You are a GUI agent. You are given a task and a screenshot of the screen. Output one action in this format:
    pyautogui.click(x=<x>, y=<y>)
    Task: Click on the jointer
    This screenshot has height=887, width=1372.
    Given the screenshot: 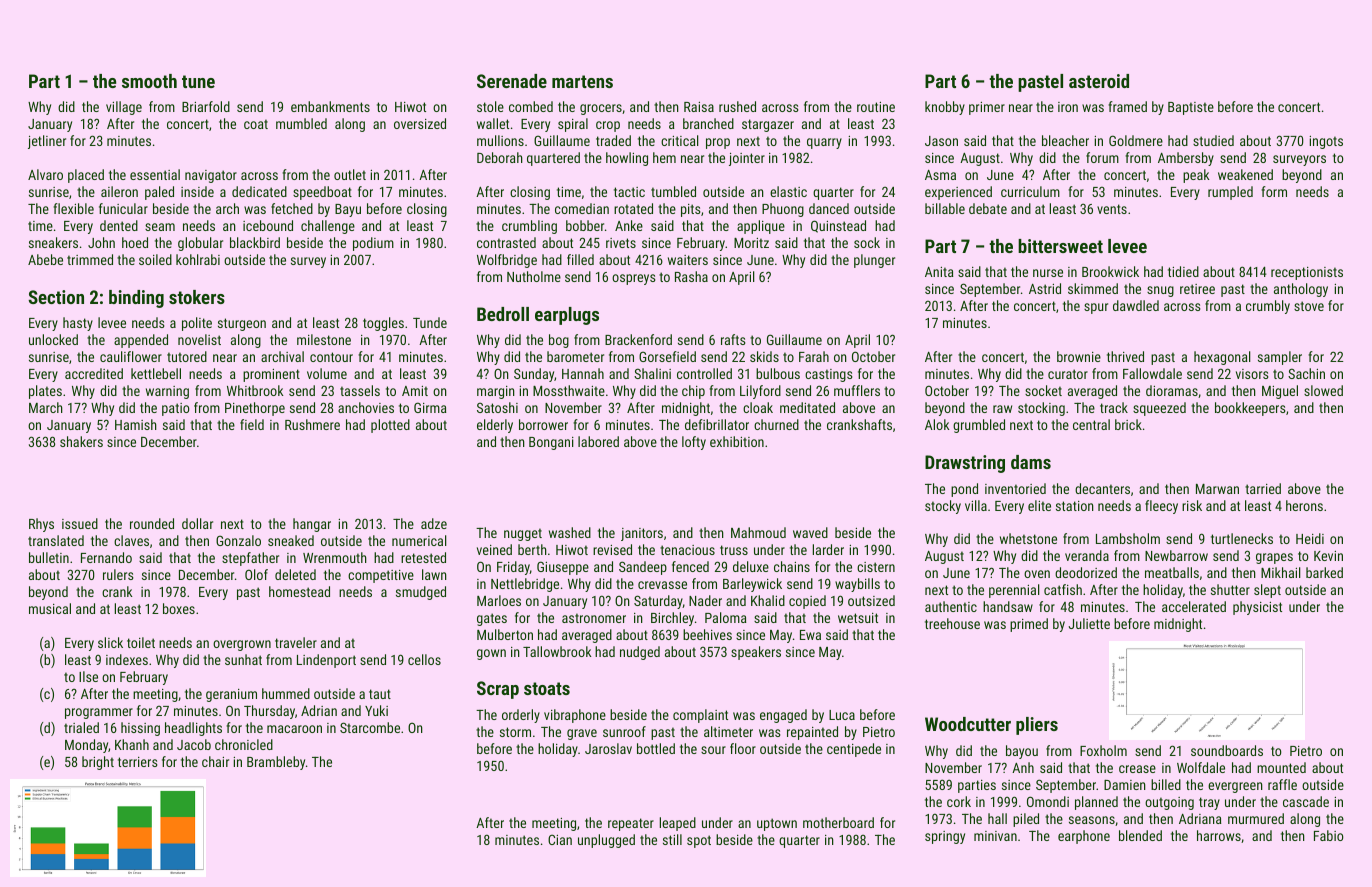 What is the action you would take?
    pyautogui.click(x=747, y=159)
